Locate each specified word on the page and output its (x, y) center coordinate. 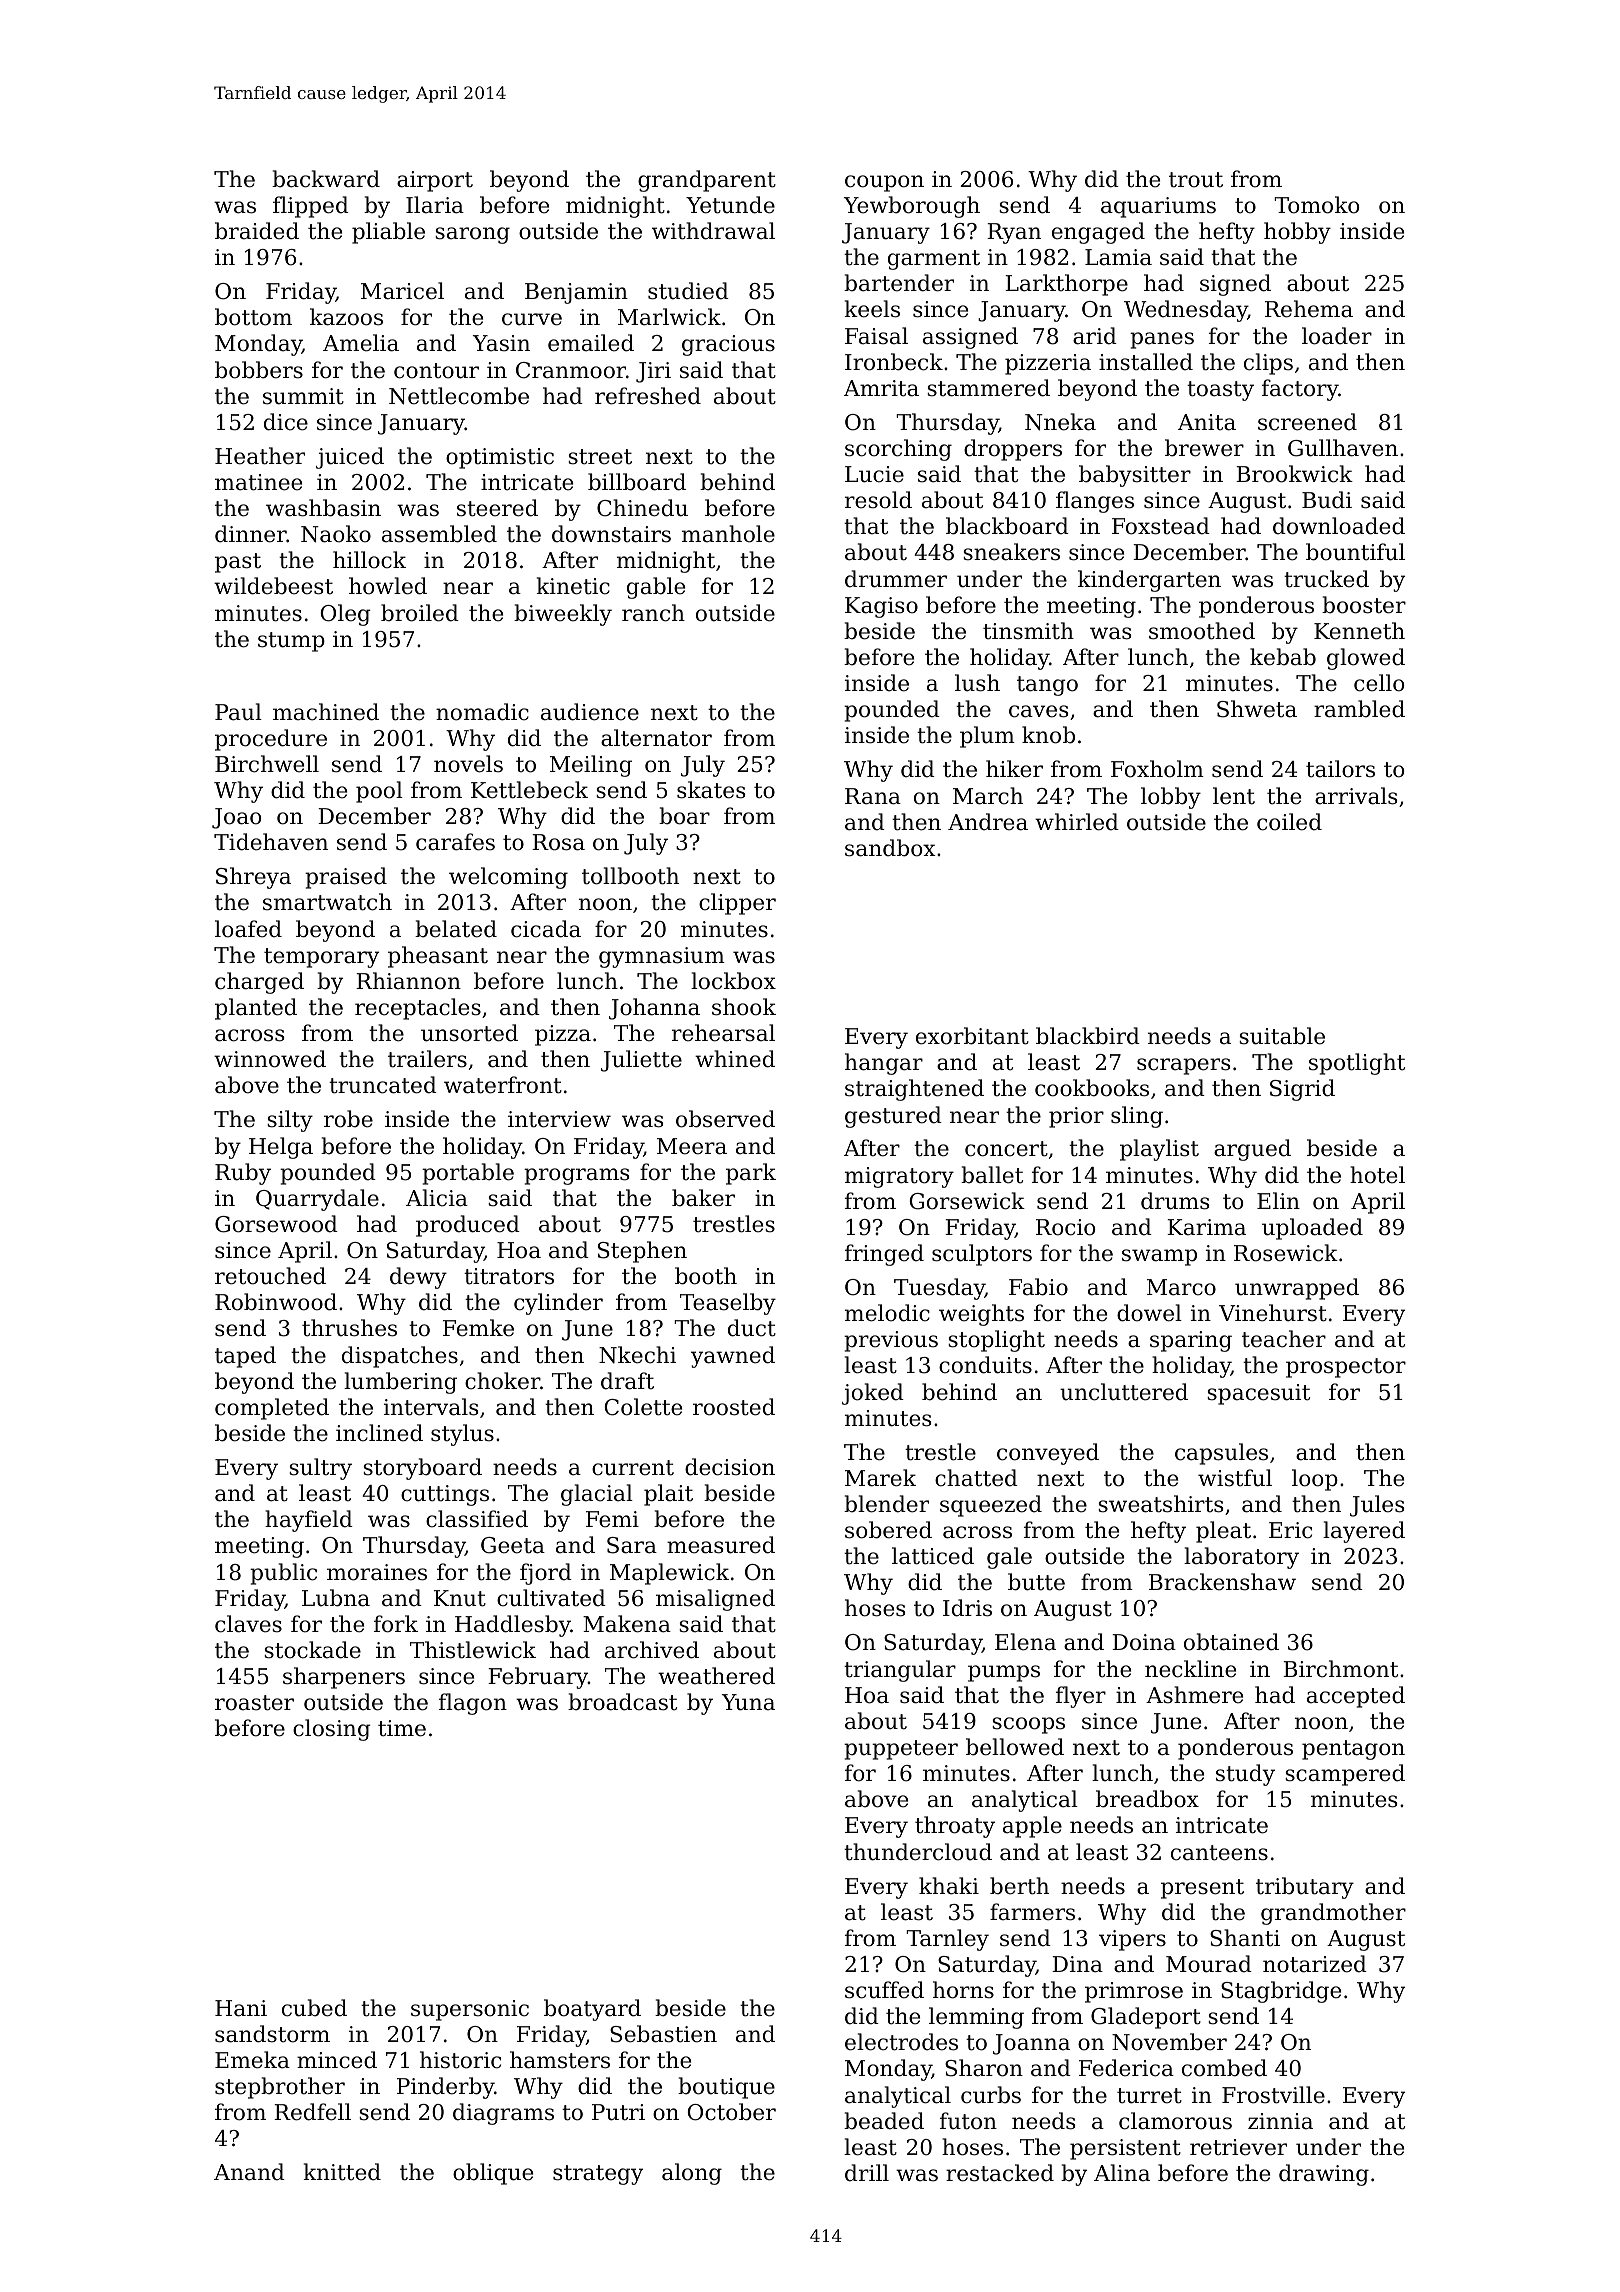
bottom (253, 317)
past (238, 563)
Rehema (1309, 309)
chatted (976, 1478)
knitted (342, 2172)
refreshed (648, 396)
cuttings (445, 1495)
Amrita (881, 388)
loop (1315, 1480)
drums (1175, 1201)
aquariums (1158, 207)
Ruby (243, 1174)
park (751, 1174)
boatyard (592, 2010)
